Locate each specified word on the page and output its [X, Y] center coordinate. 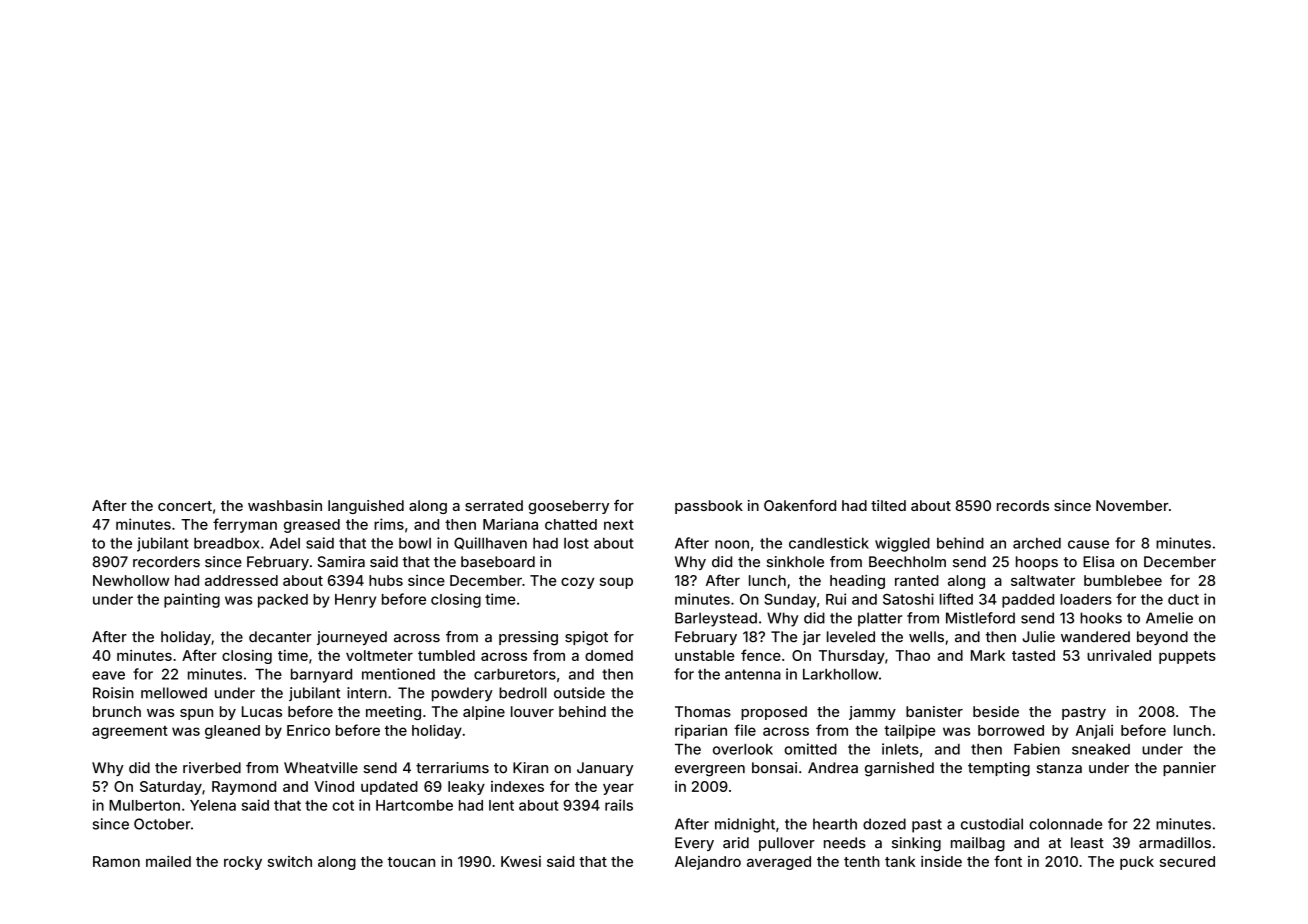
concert [185, 506]
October [162, 824]
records [1023, 505]
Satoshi [908, 599]
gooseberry [568, 507]
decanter [280, 637]
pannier [1189, 769]
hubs [386, 580]
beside [996, 711]
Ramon [116, 861]
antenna [753, 674]
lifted [956, 599]
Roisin [113, 693]
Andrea [833, 768]
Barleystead [716, 619]
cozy [578, 583]
